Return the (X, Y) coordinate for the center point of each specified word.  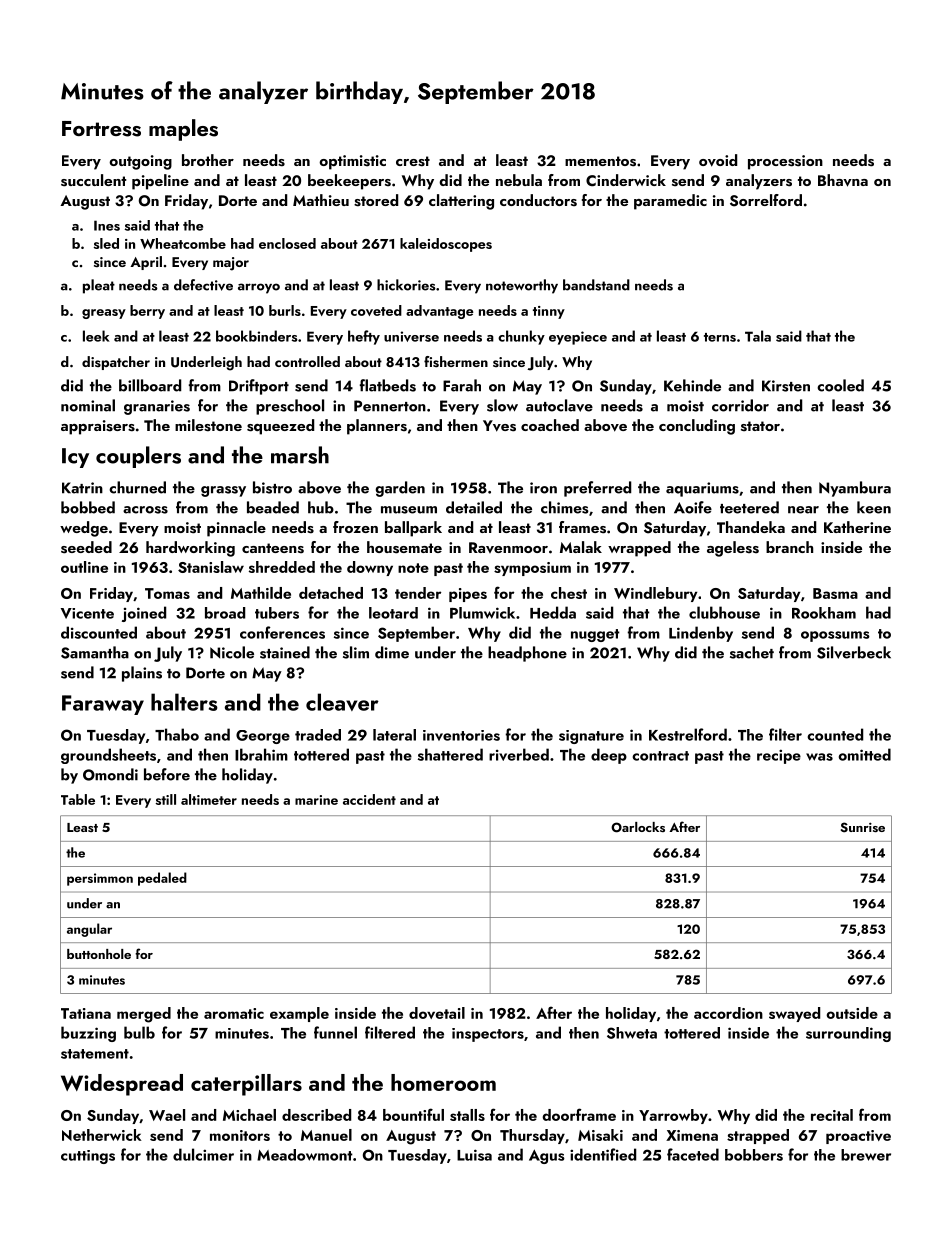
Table (78, 799)
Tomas (167, 593)
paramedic (670, 202)
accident (369, 799)
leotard (393, 613)
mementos (600, 161)
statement (95, 1054)
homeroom (443, 1082)
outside (852, 1013)
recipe (779, 756)
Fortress (101, 129)
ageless (733, 549)
